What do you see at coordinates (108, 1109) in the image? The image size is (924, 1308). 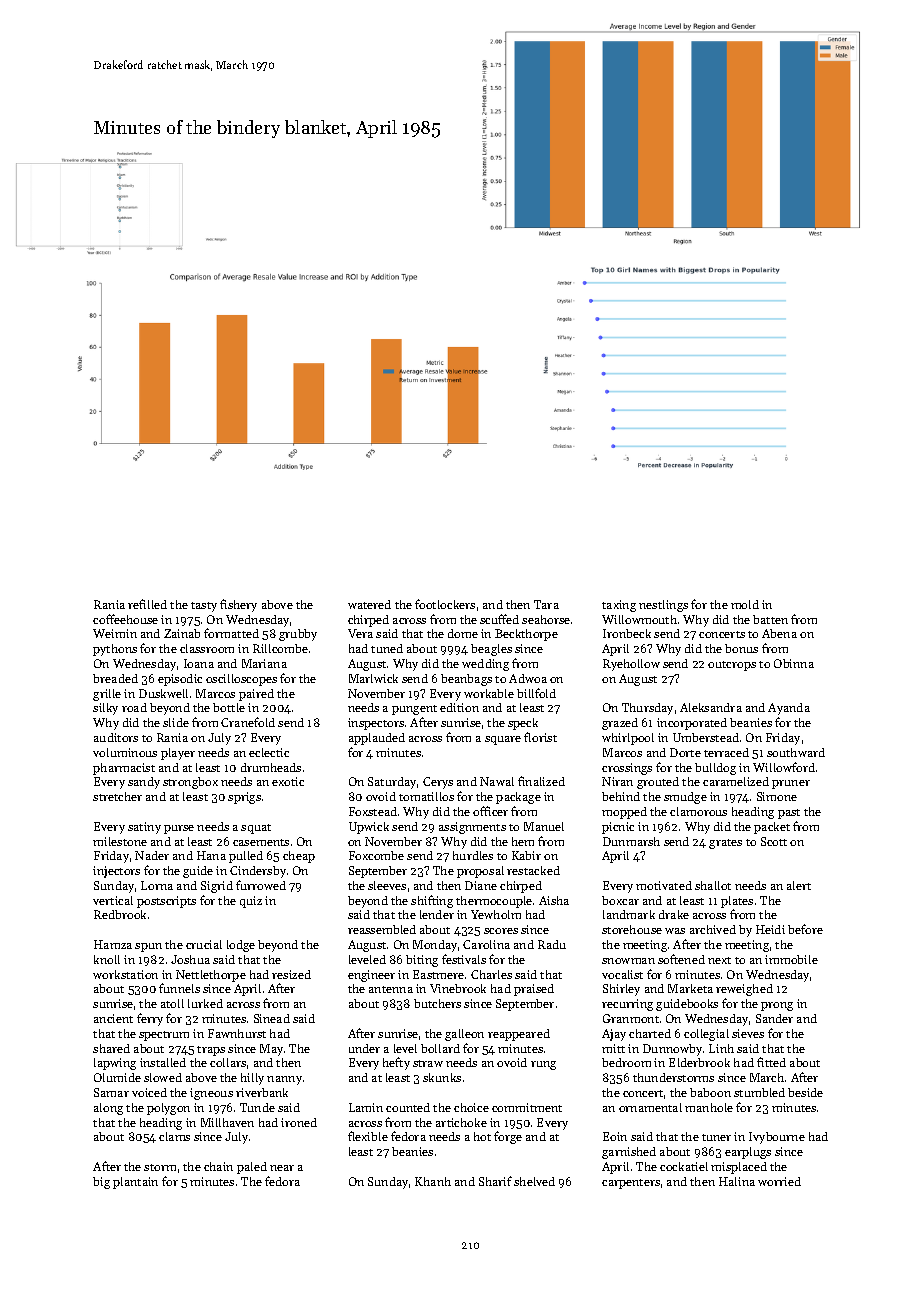 I see `along` at bounding box center [108, 1109].
